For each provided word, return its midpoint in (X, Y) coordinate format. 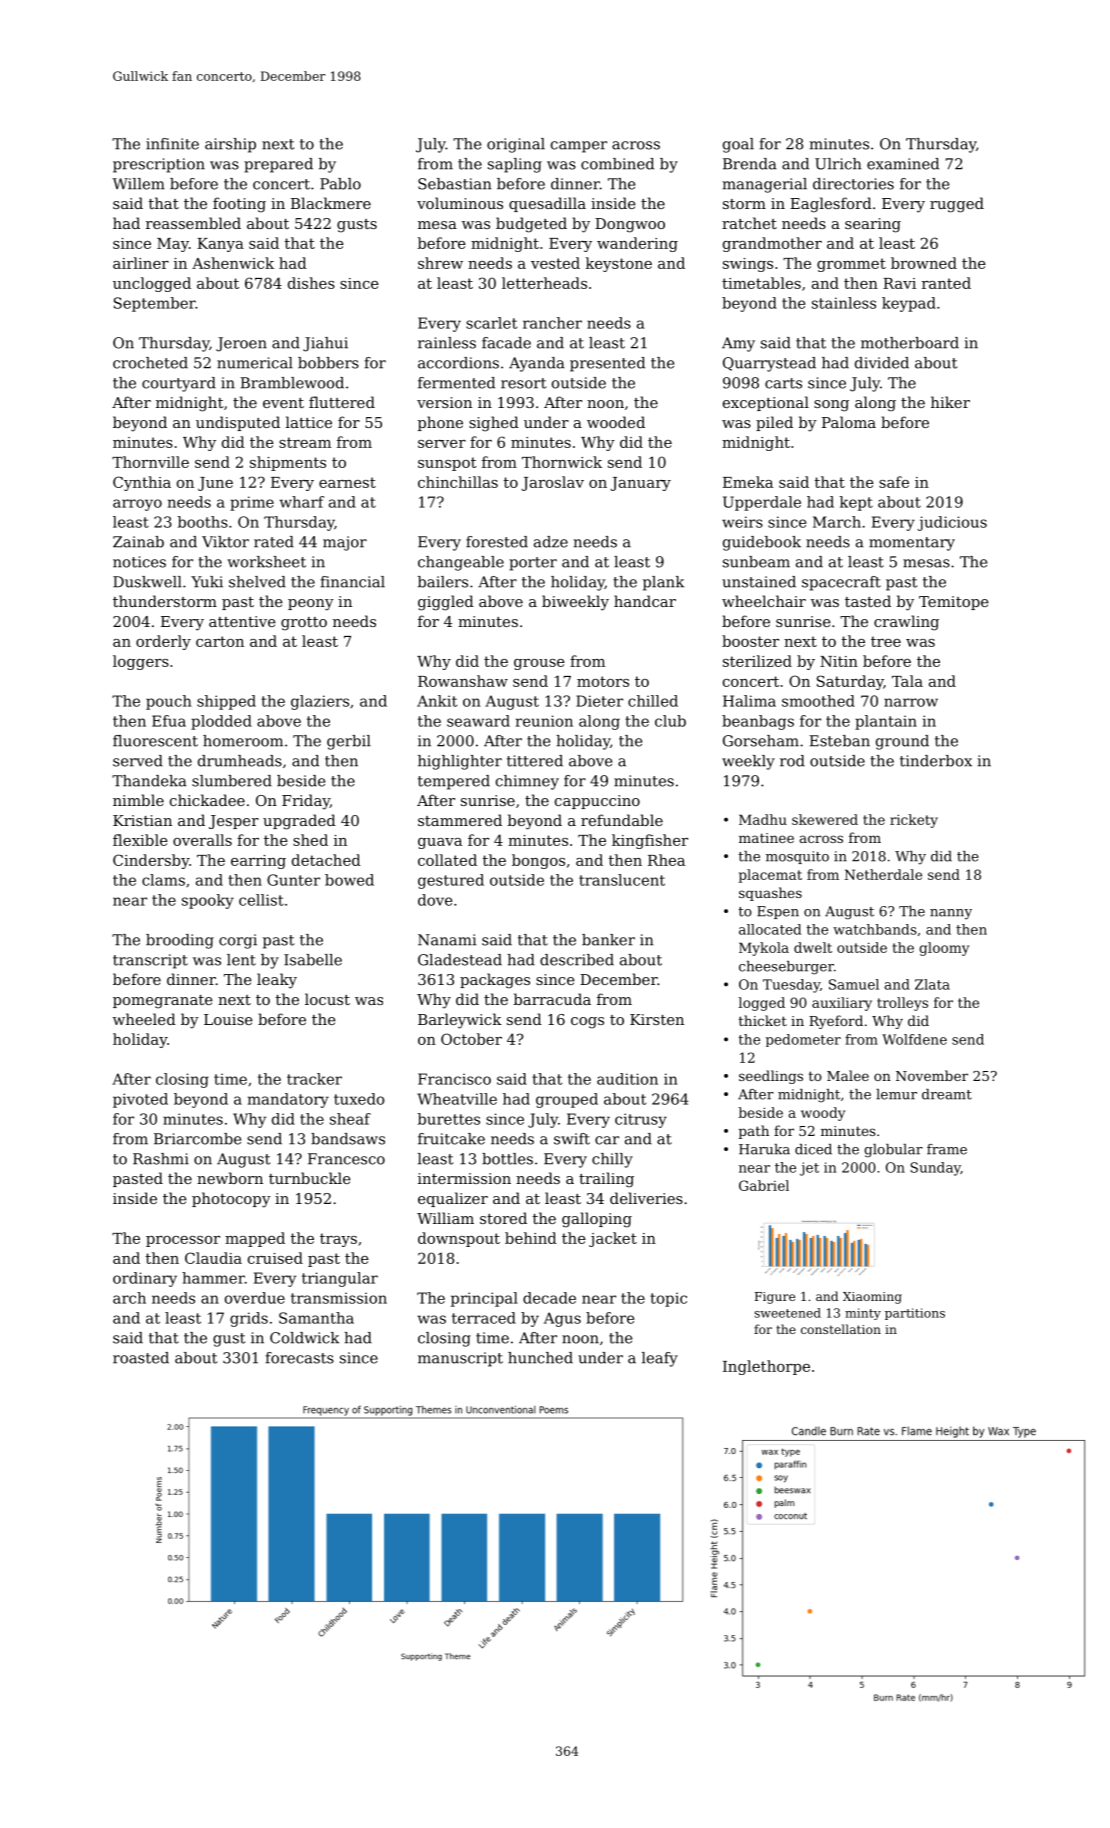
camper (579, 147)
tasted (868, 601)
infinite (172, 144)
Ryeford (836, 1022)
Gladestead (460, 960)
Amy (738, 344)
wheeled (144, 1019)
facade (506, 343)
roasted (141, 1358)
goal (738, 145)
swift (572, 1139)
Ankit (437, 701)
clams (163, 880)
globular (893, 1151)
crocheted (150, 363)
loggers (141, 662)
